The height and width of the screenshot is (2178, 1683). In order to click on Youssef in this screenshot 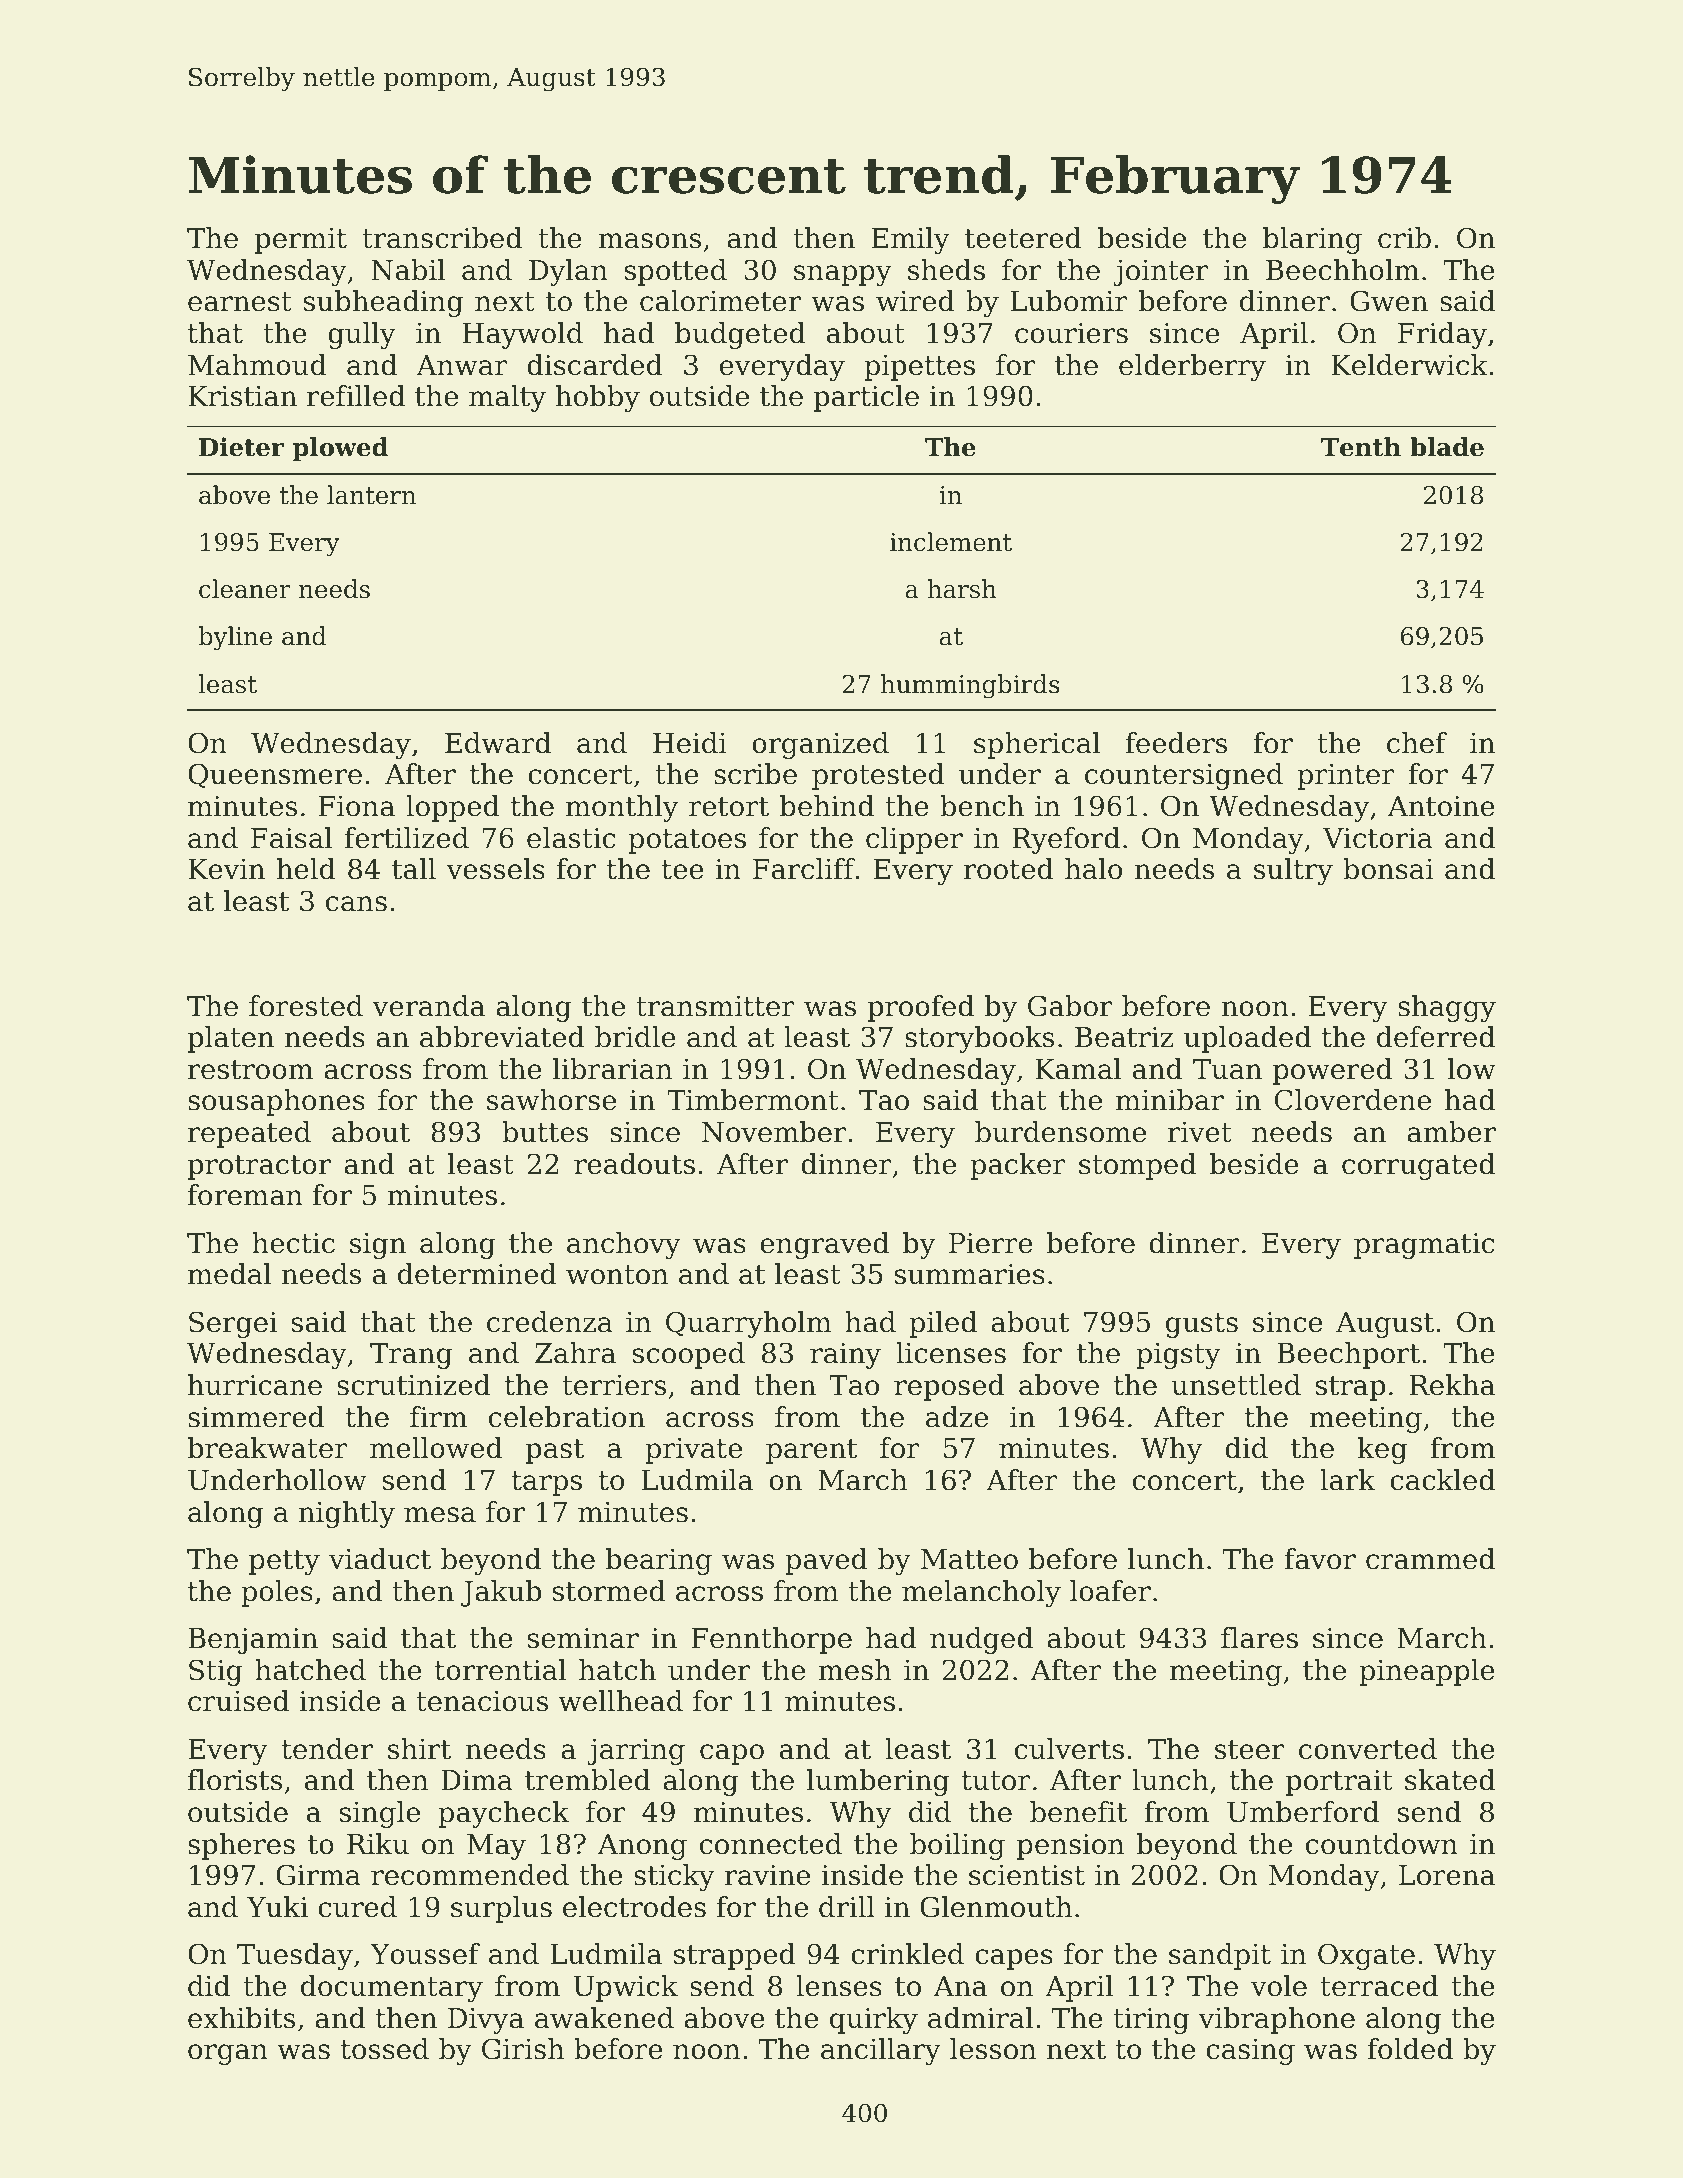, I will do `click(425, 1954)`.
